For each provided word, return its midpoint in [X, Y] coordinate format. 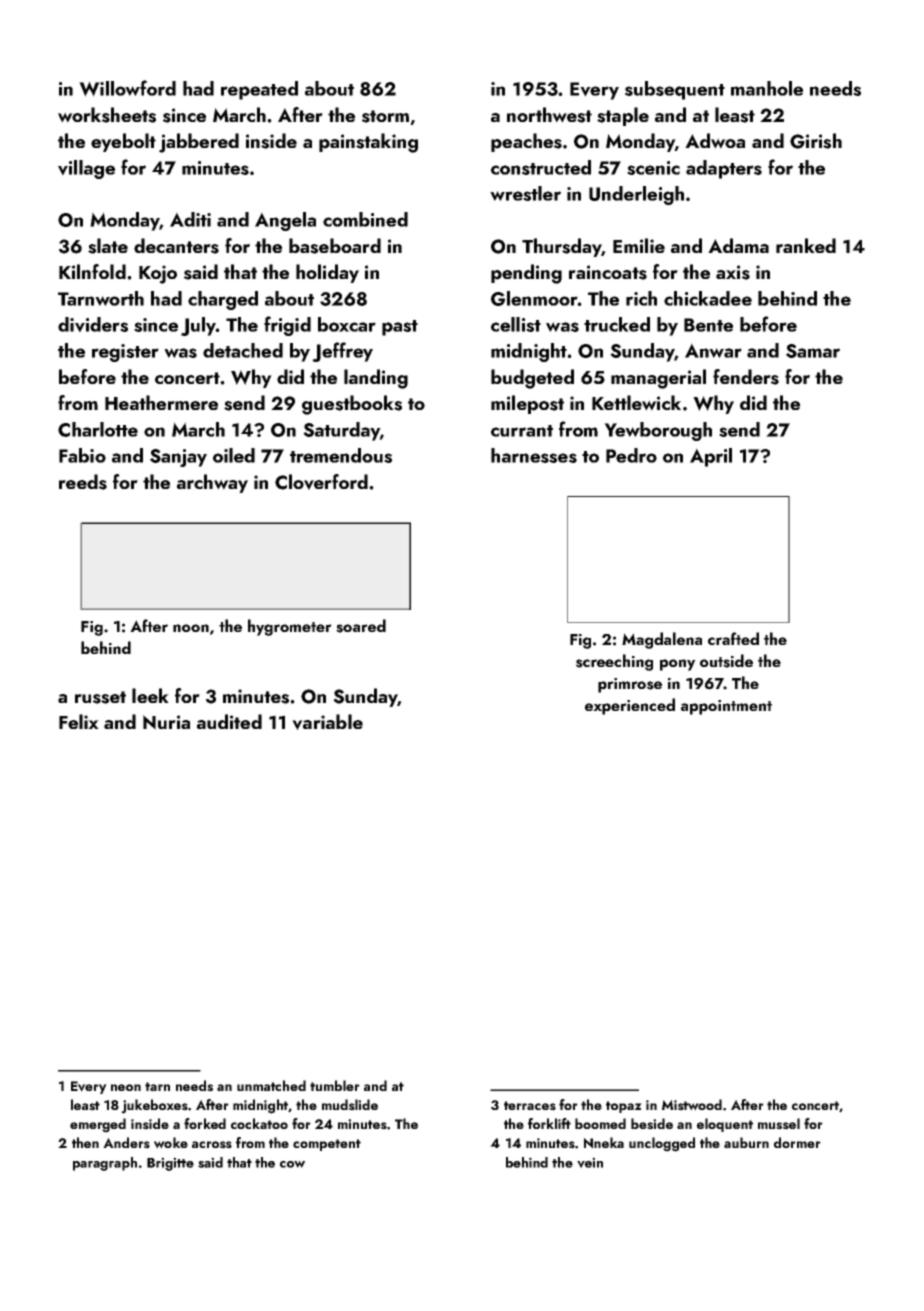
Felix [79, 721]
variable [327, 722]
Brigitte [170, 1164]
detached [243, 350]
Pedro [631, 455]
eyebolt [123, 142]
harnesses [534, 455]
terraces [530, 1106]
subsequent [675, 90]
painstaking [368, 143]
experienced [630, 706]
